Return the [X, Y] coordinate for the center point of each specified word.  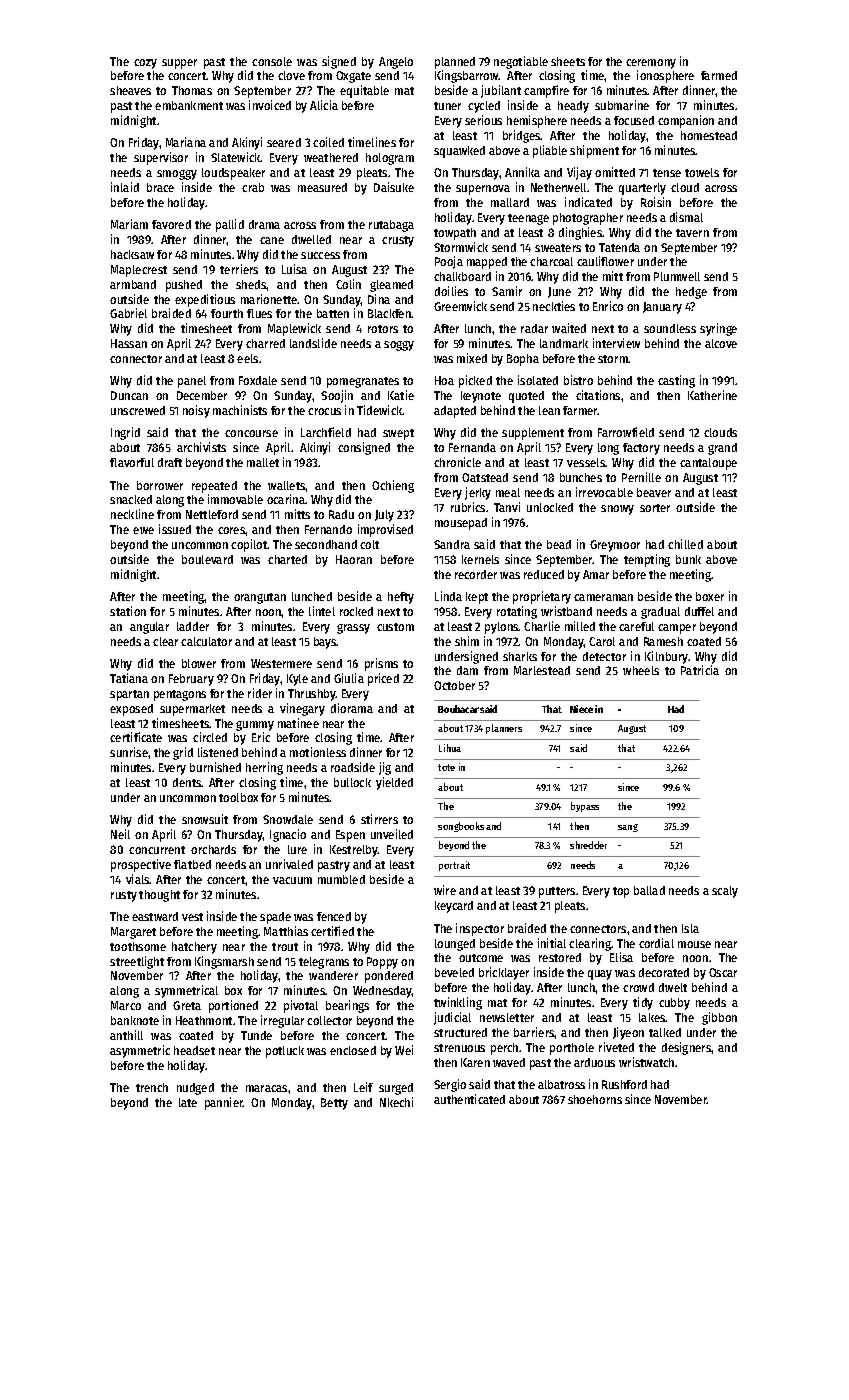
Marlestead [542, 670]
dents [187, 782]
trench [152, 1087]
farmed [719, 75]
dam [467, 670]
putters [557, 892]
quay [600, 975]
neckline [132, 514]
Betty [334, 1104]
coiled [328, 142]
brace [160, 187]
